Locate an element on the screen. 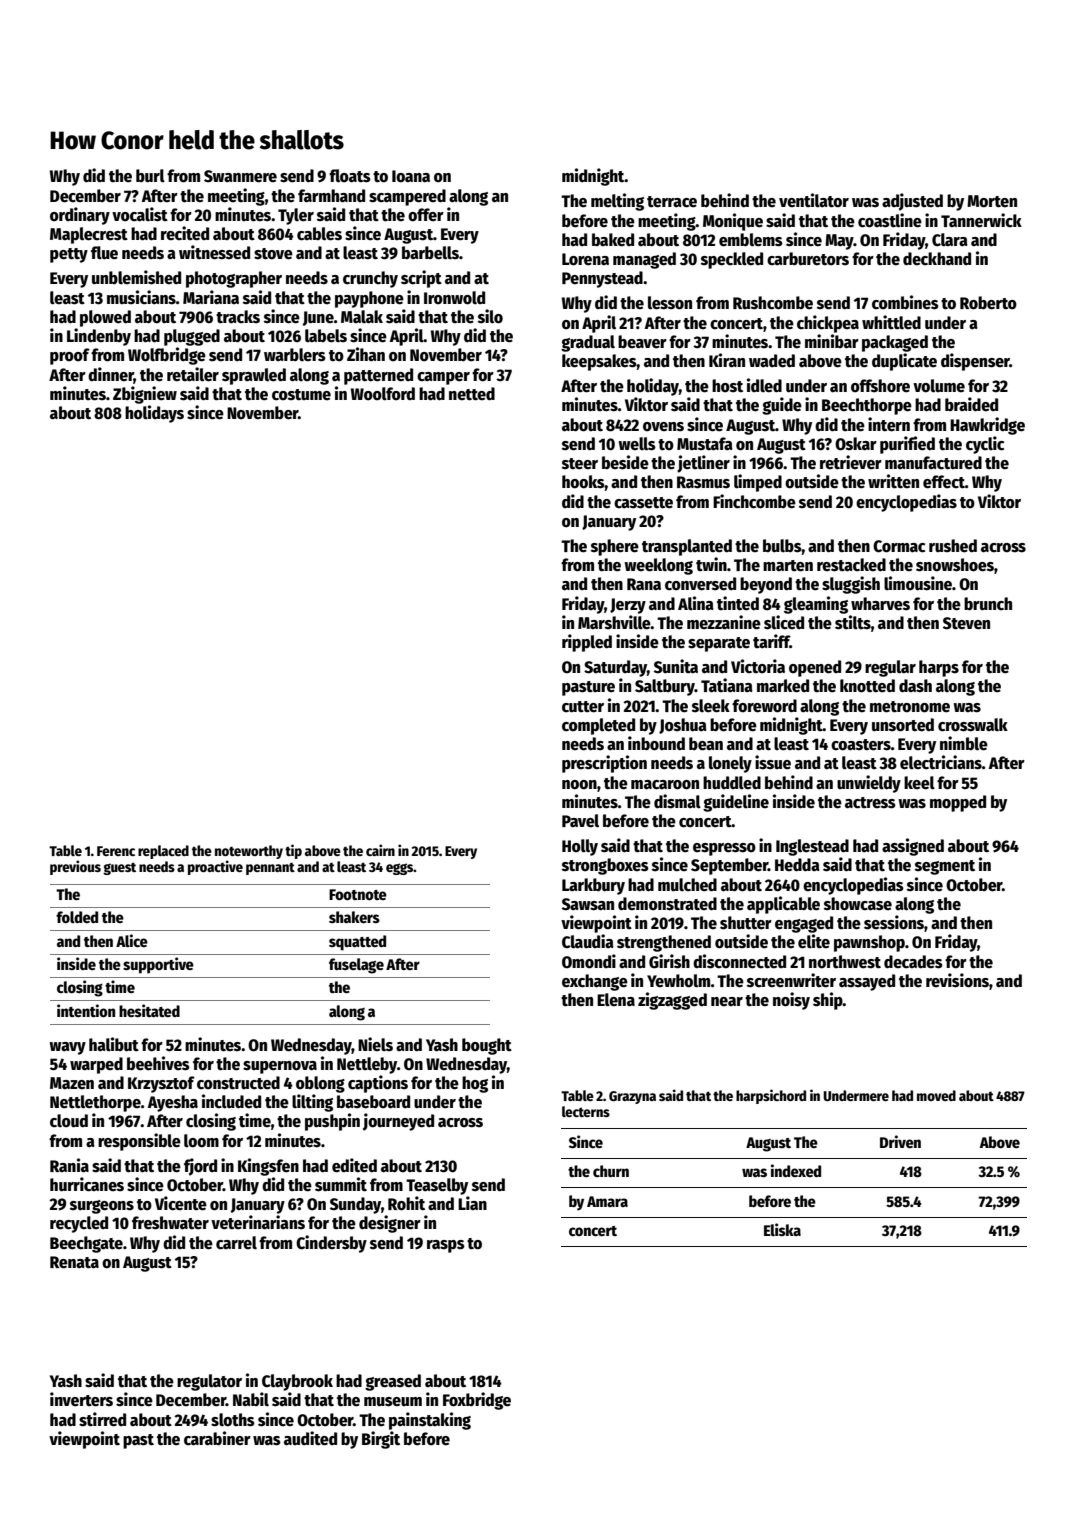  unwieldy is located at coordinates (869, 784).
